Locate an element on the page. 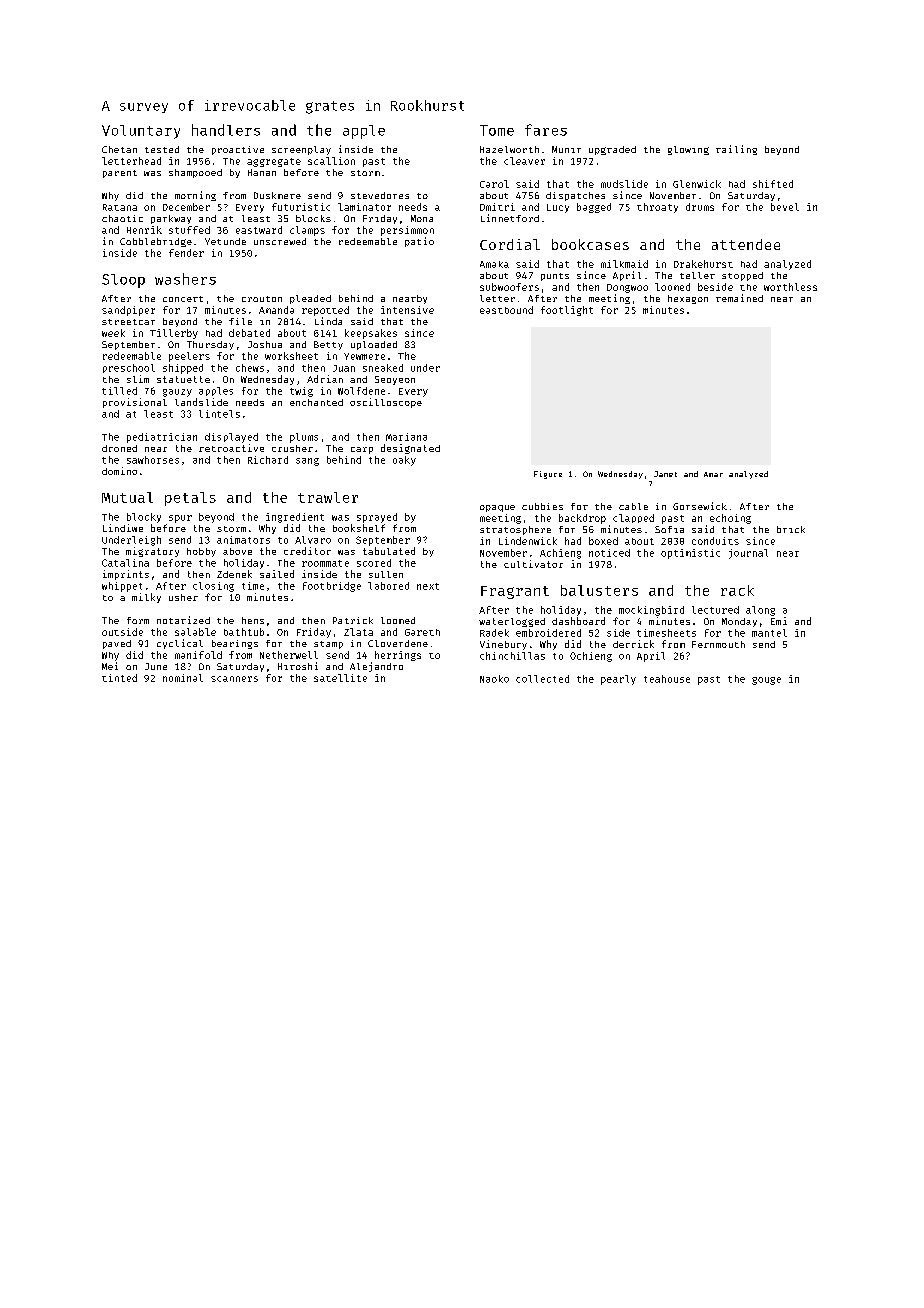 This document has height=1308, width=924. rack is located at coordinates (737, 590).
